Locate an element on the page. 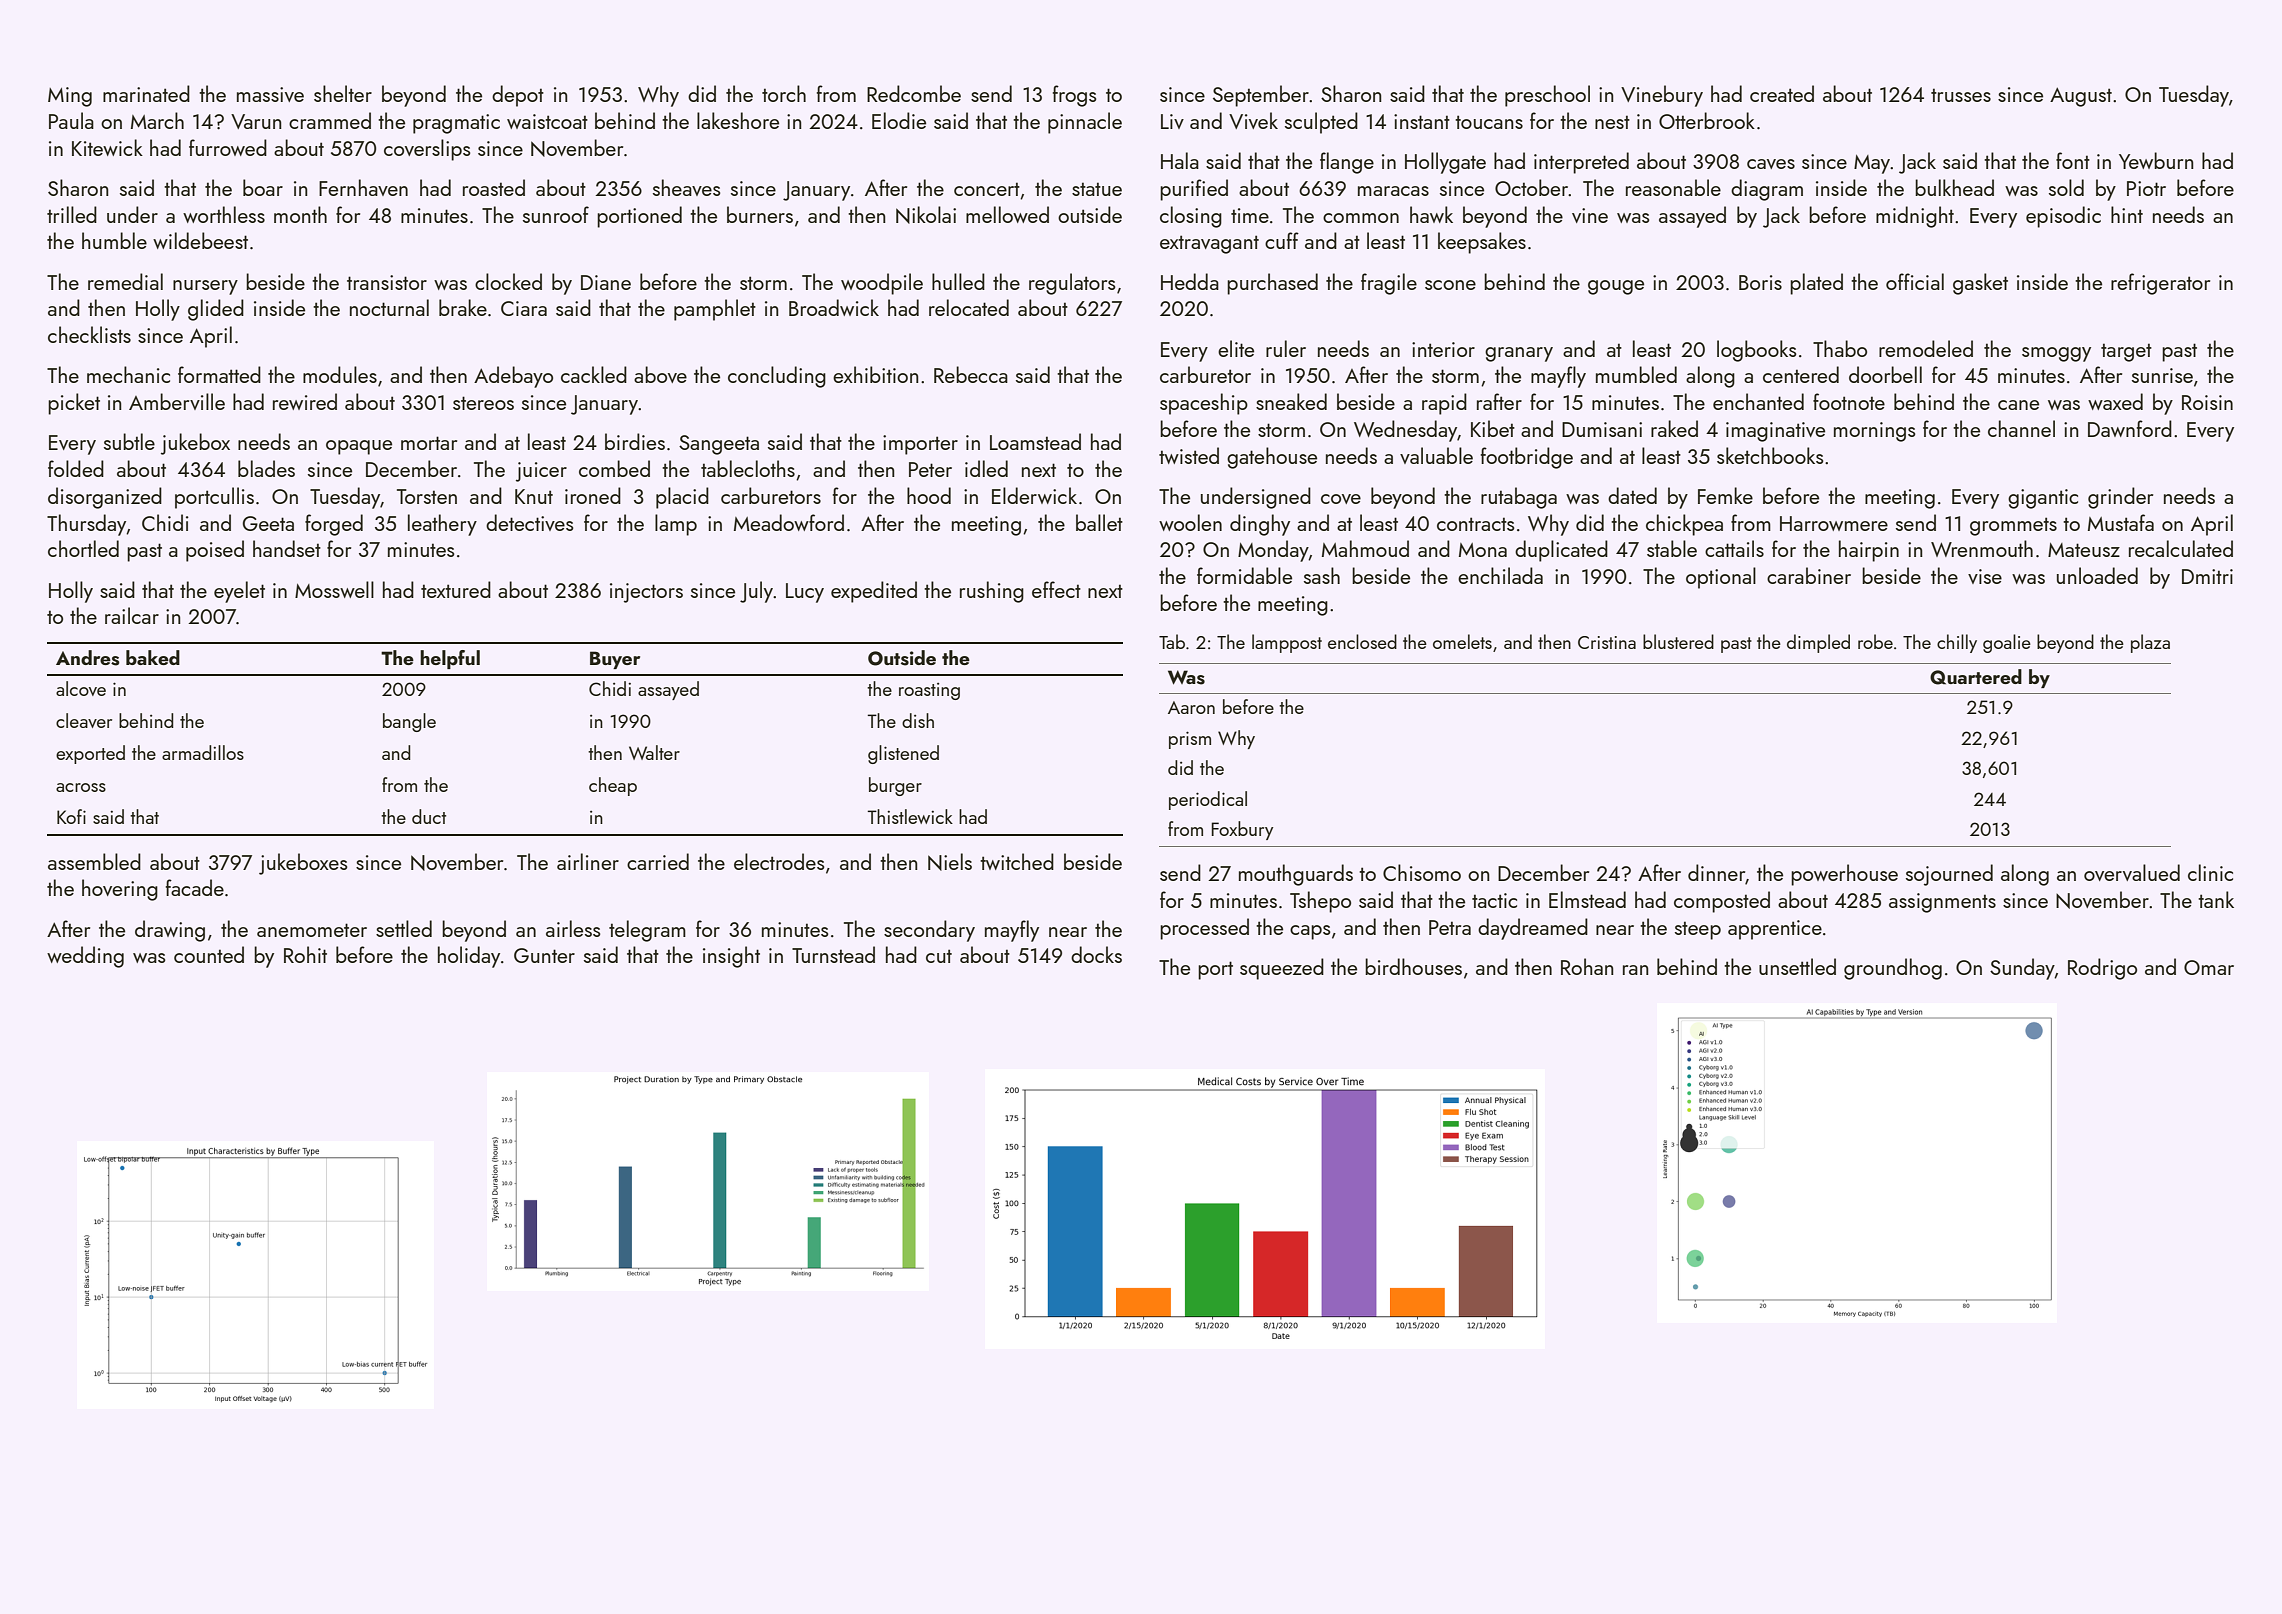  squeezed is located at coordinates (1282, 969).
